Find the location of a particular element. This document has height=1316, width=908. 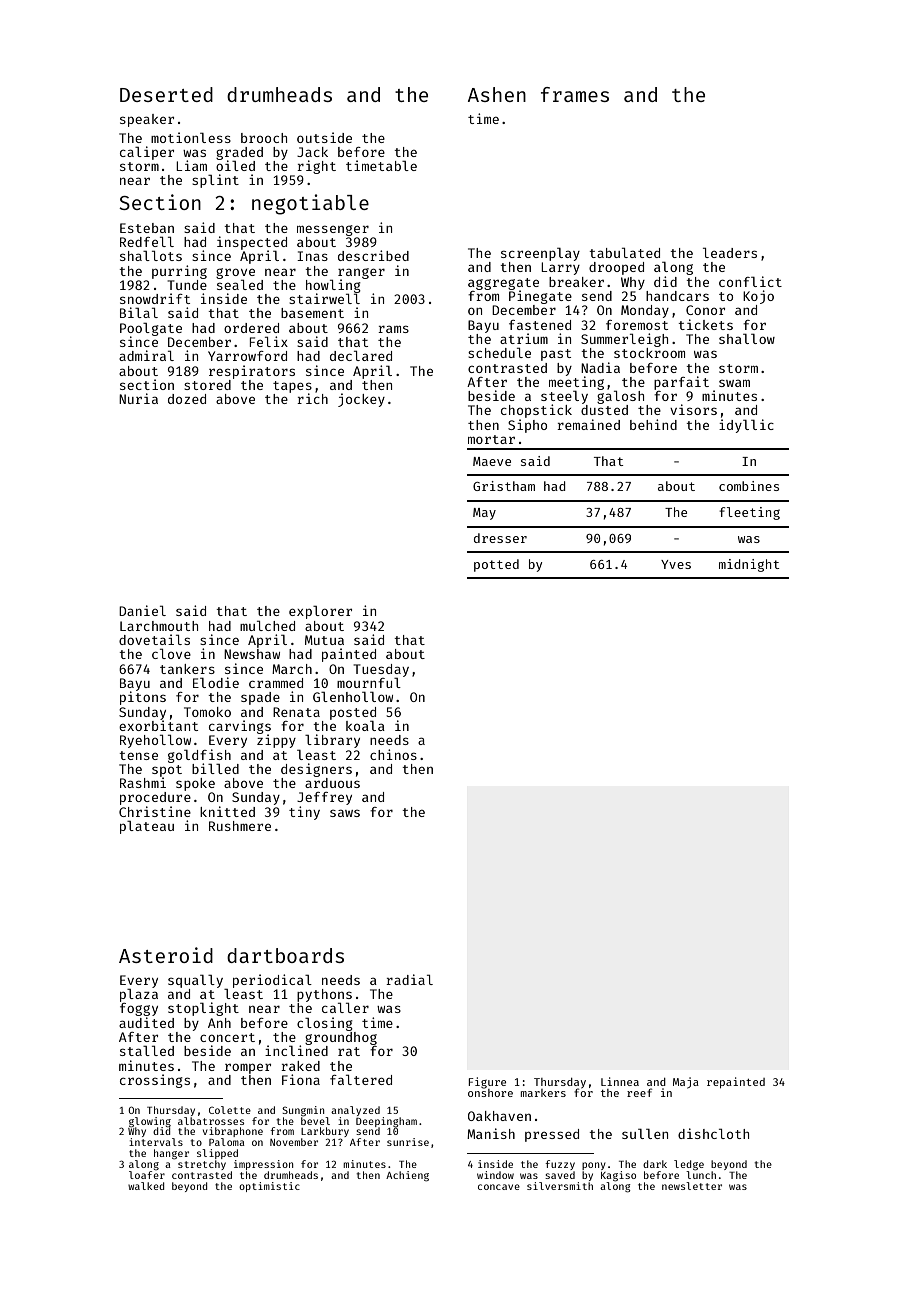

concave is located at coordinates (499, 1187).
